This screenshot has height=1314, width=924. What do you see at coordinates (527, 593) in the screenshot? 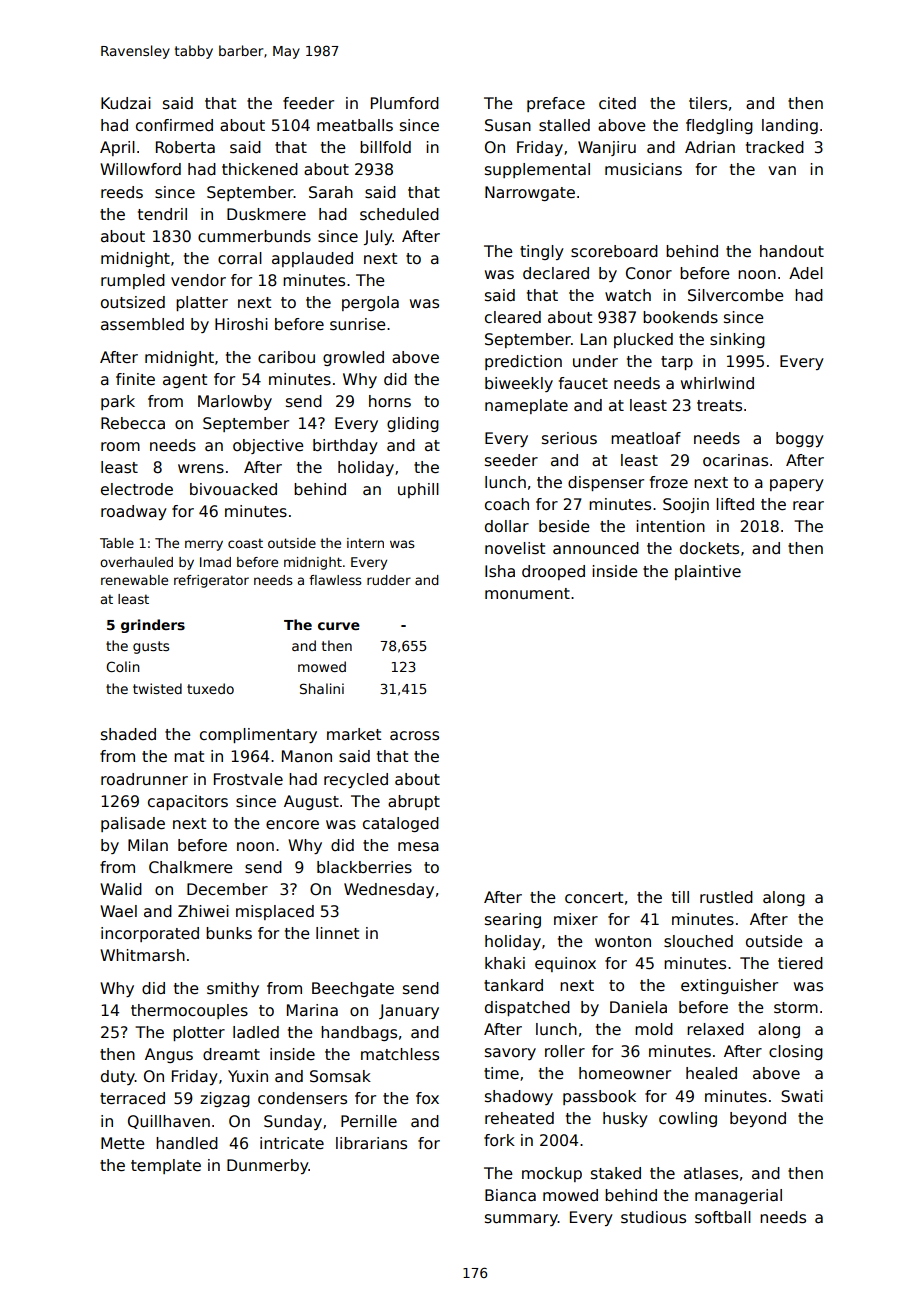
I see `monument` at bounding box center [527, 593].
